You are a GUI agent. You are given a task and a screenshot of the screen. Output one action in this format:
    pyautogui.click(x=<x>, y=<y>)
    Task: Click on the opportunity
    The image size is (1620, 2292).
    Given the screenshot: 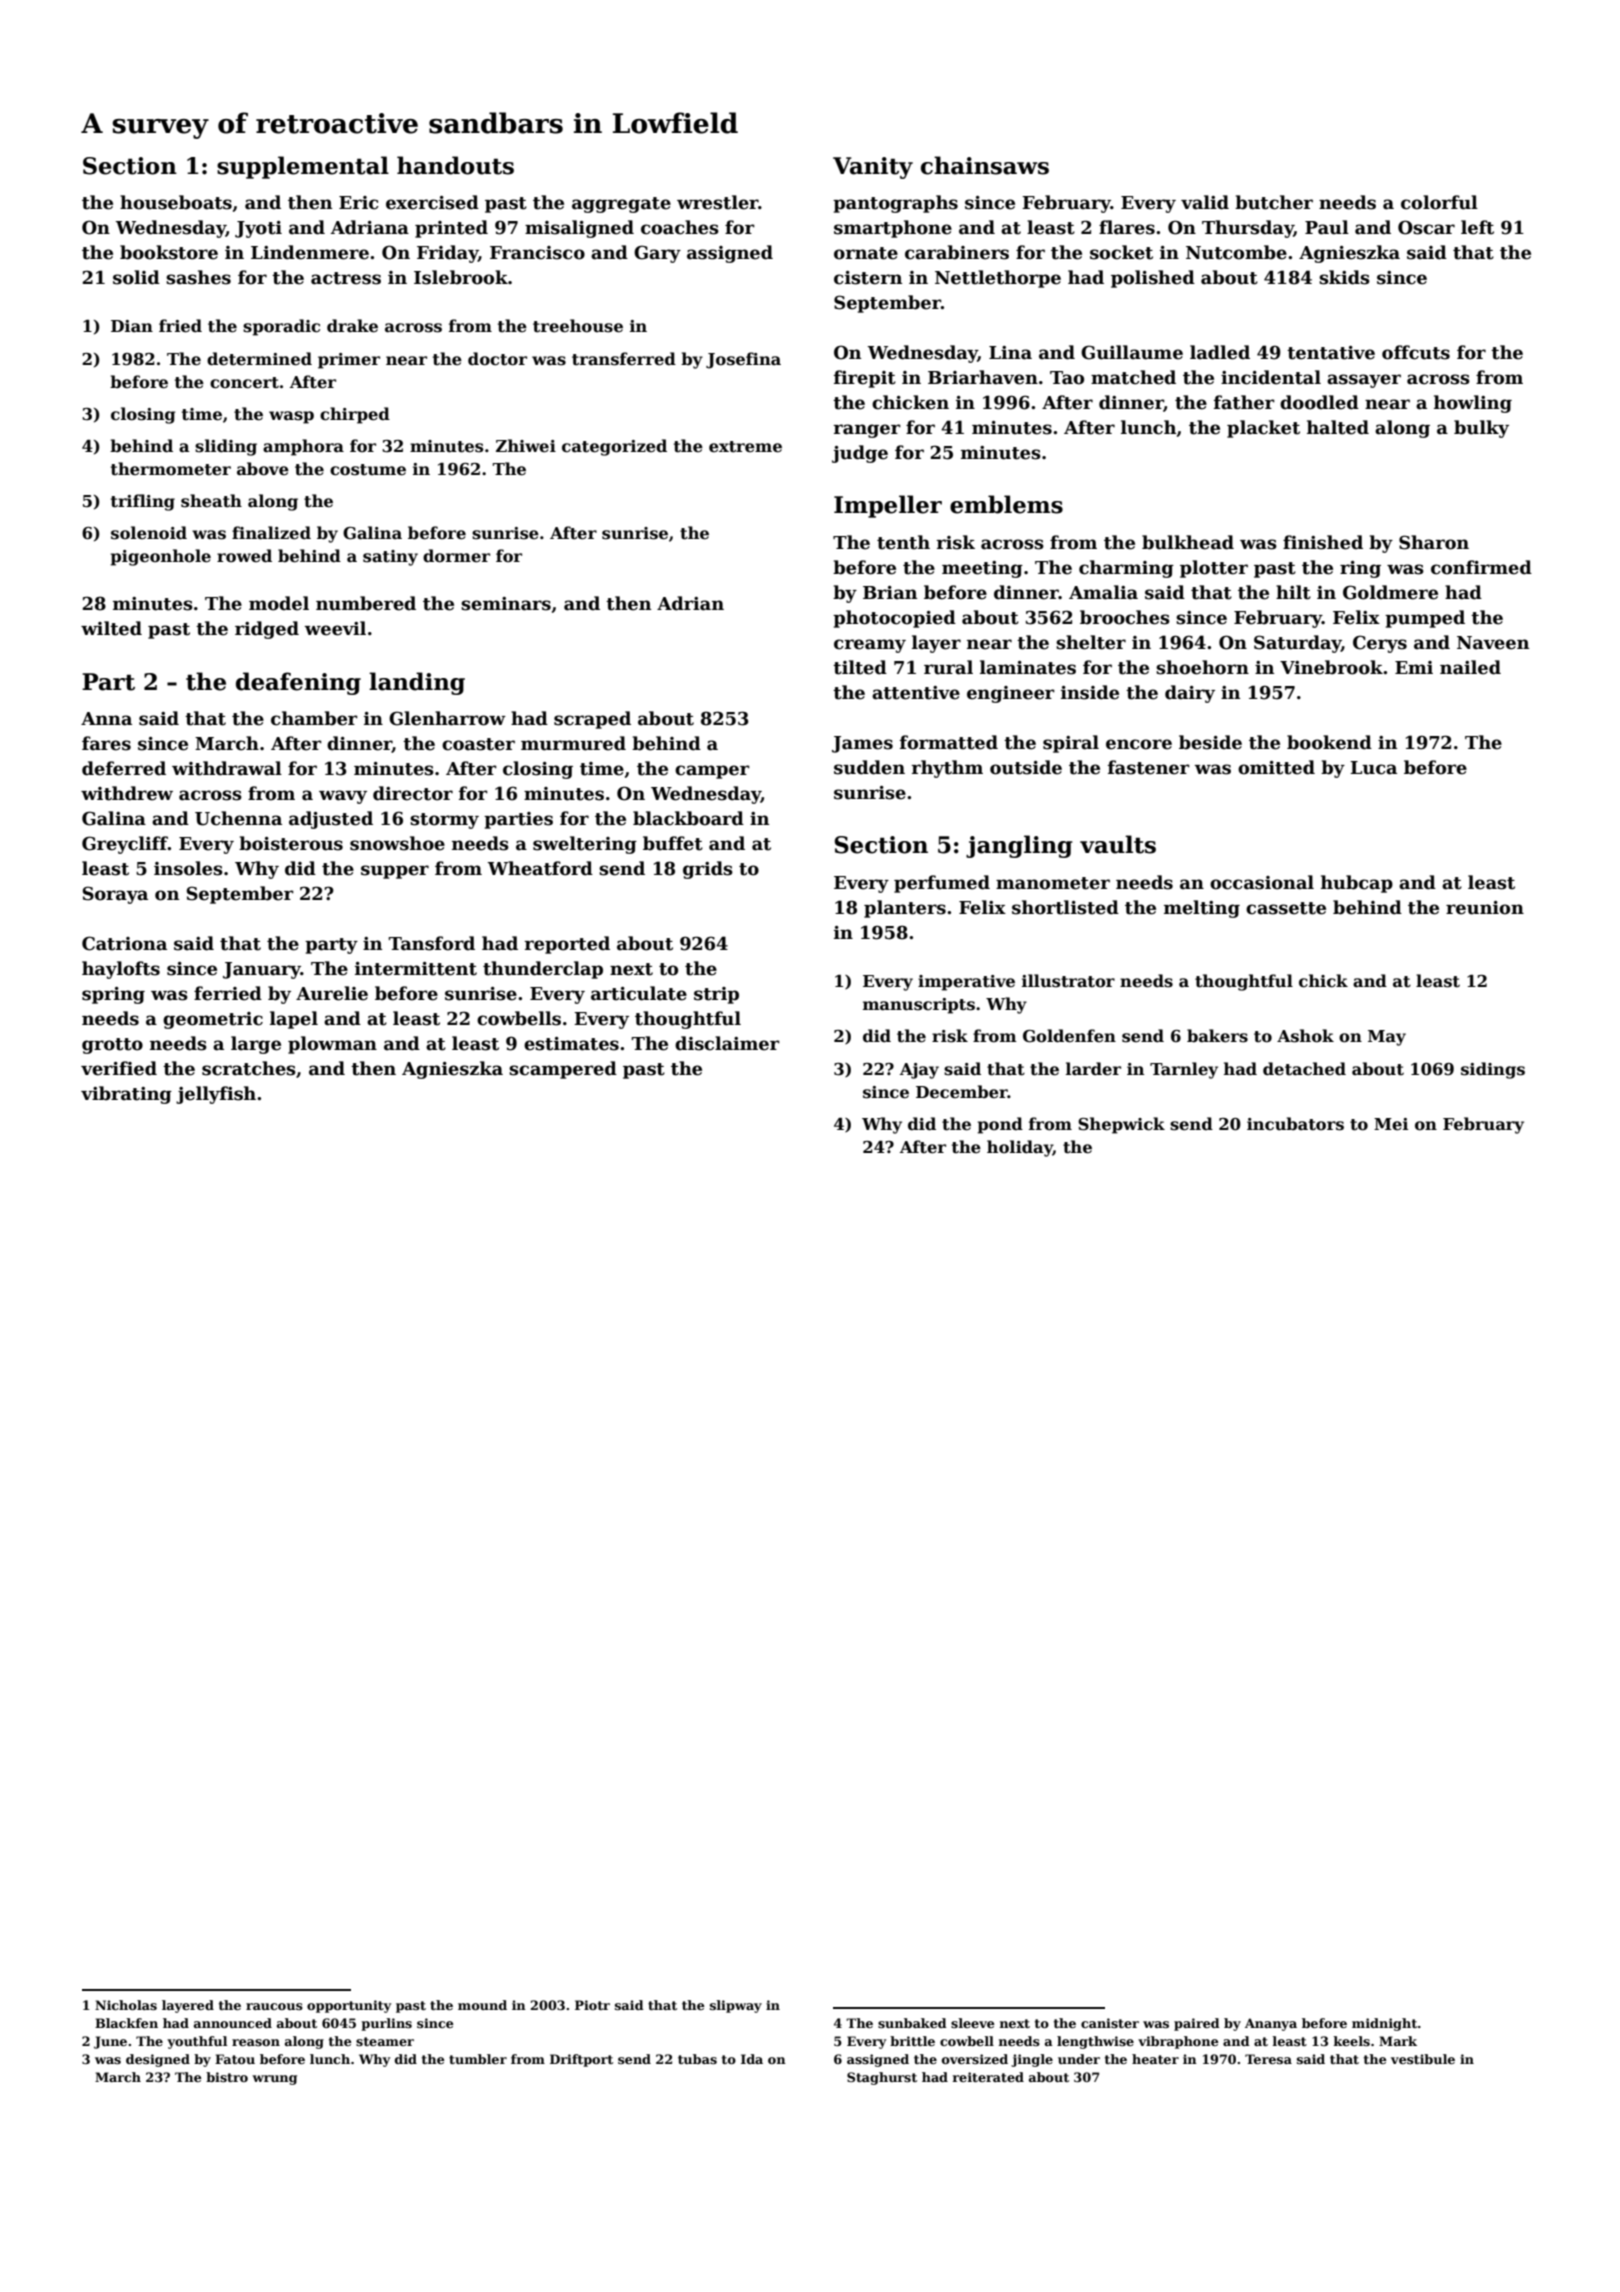 What is the action you would take?
    pyautogui.click(x=349, y=2006)
